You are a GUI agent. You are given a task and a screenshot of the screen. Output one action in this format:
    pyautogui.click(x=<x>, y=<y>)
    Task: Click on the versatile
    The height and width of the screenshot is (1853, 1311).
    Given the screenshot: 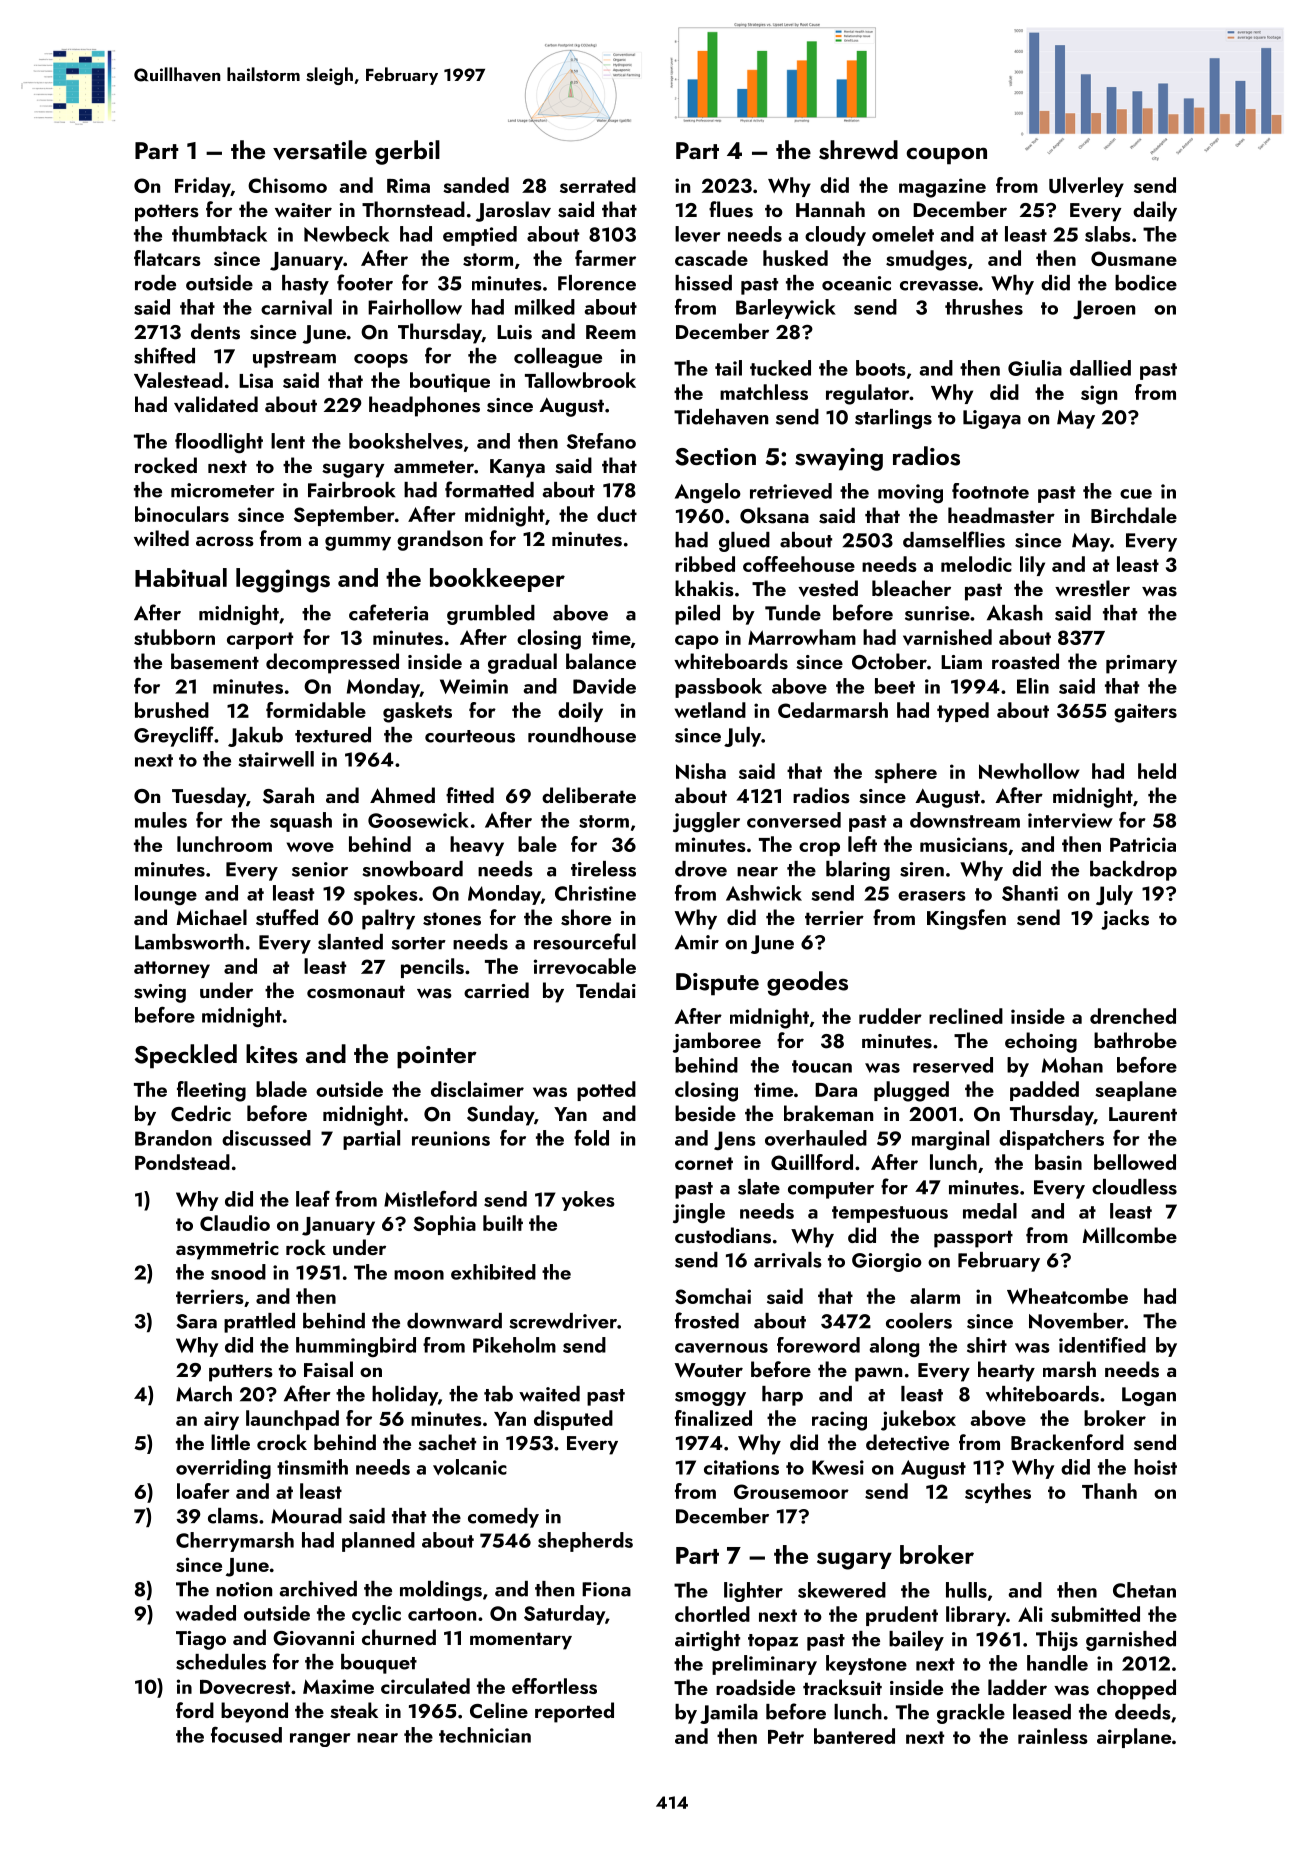 What is the action you would take?
    pyautogui.click(x=320, y=150)
